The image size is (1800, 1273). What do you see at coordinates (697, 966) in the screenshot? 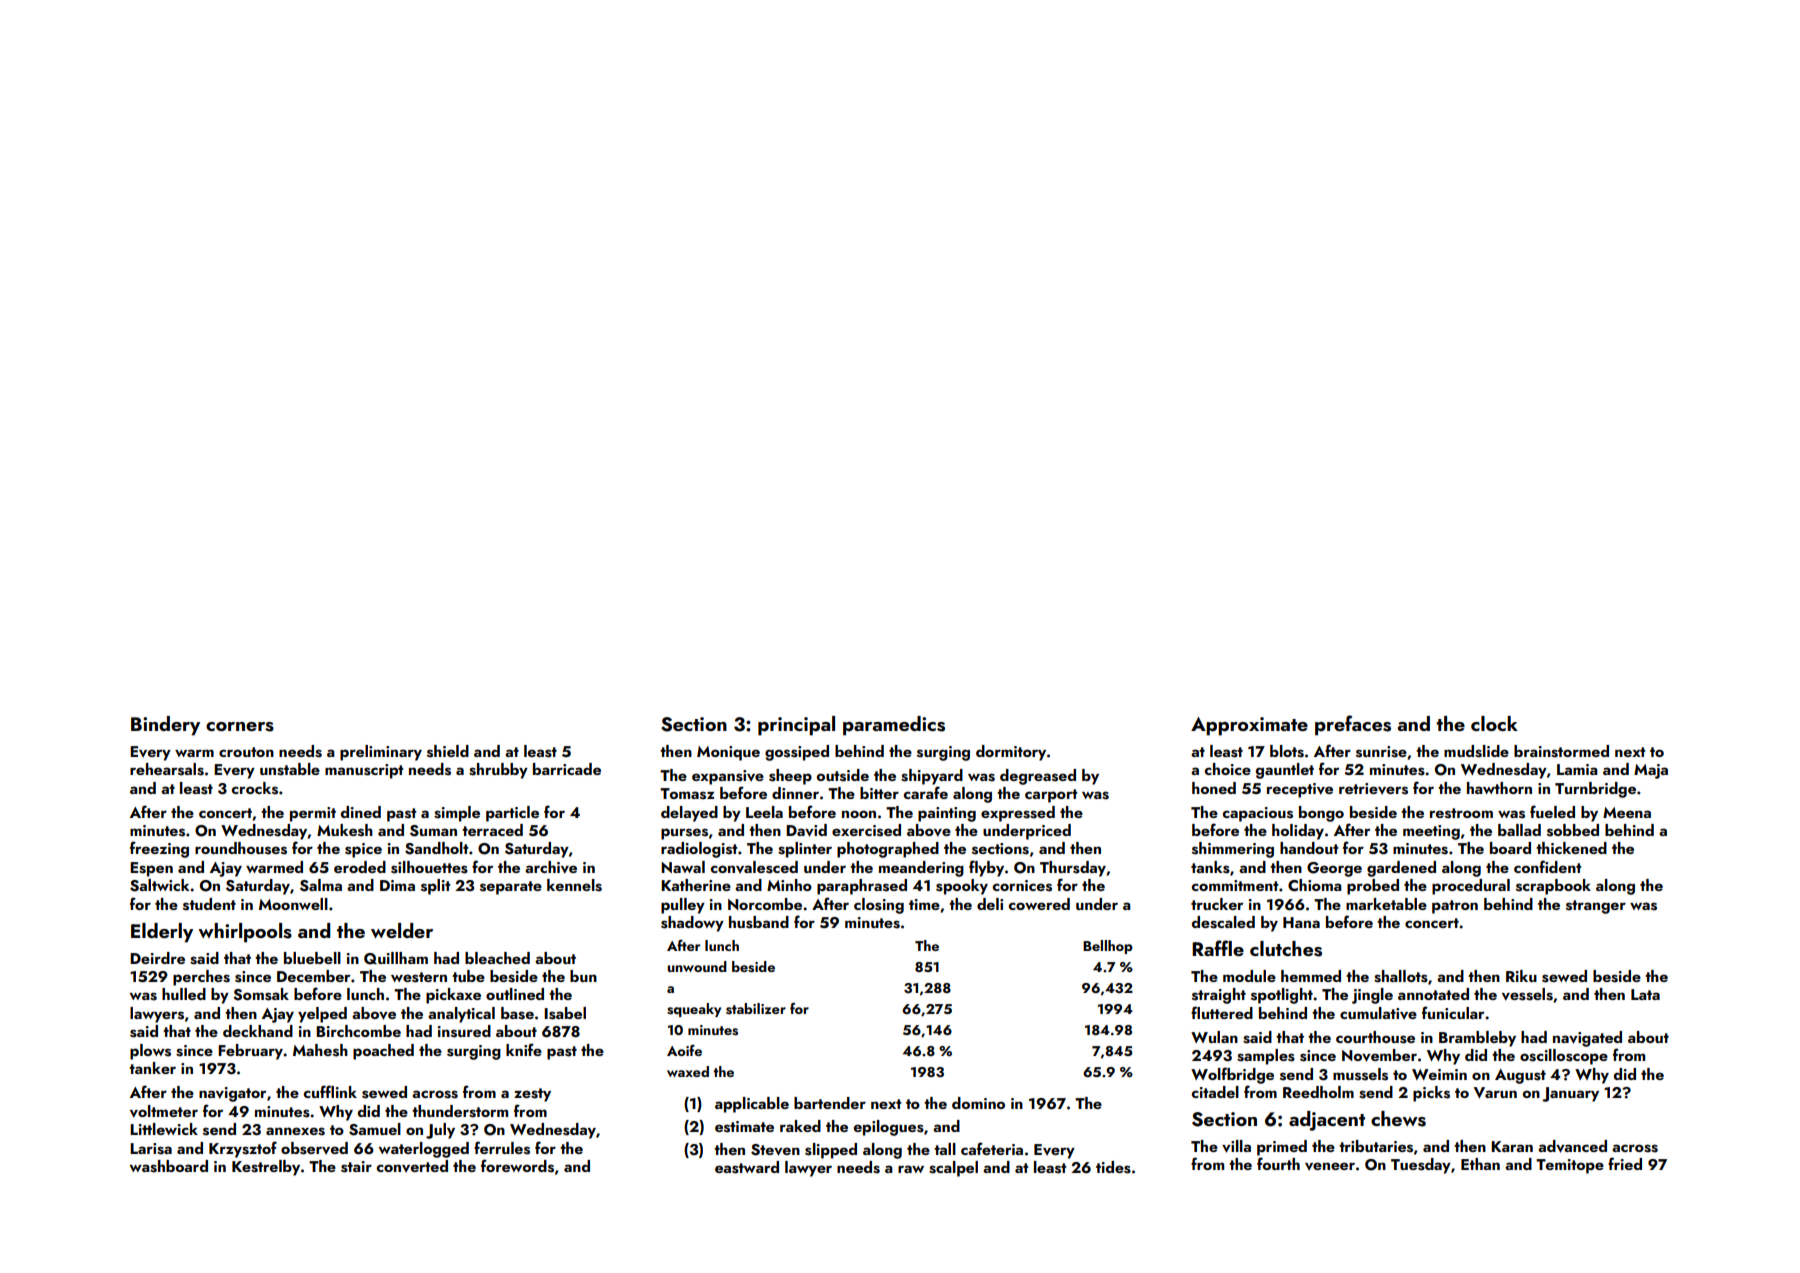
I see `unwound` at bounding box center [697, 966].
